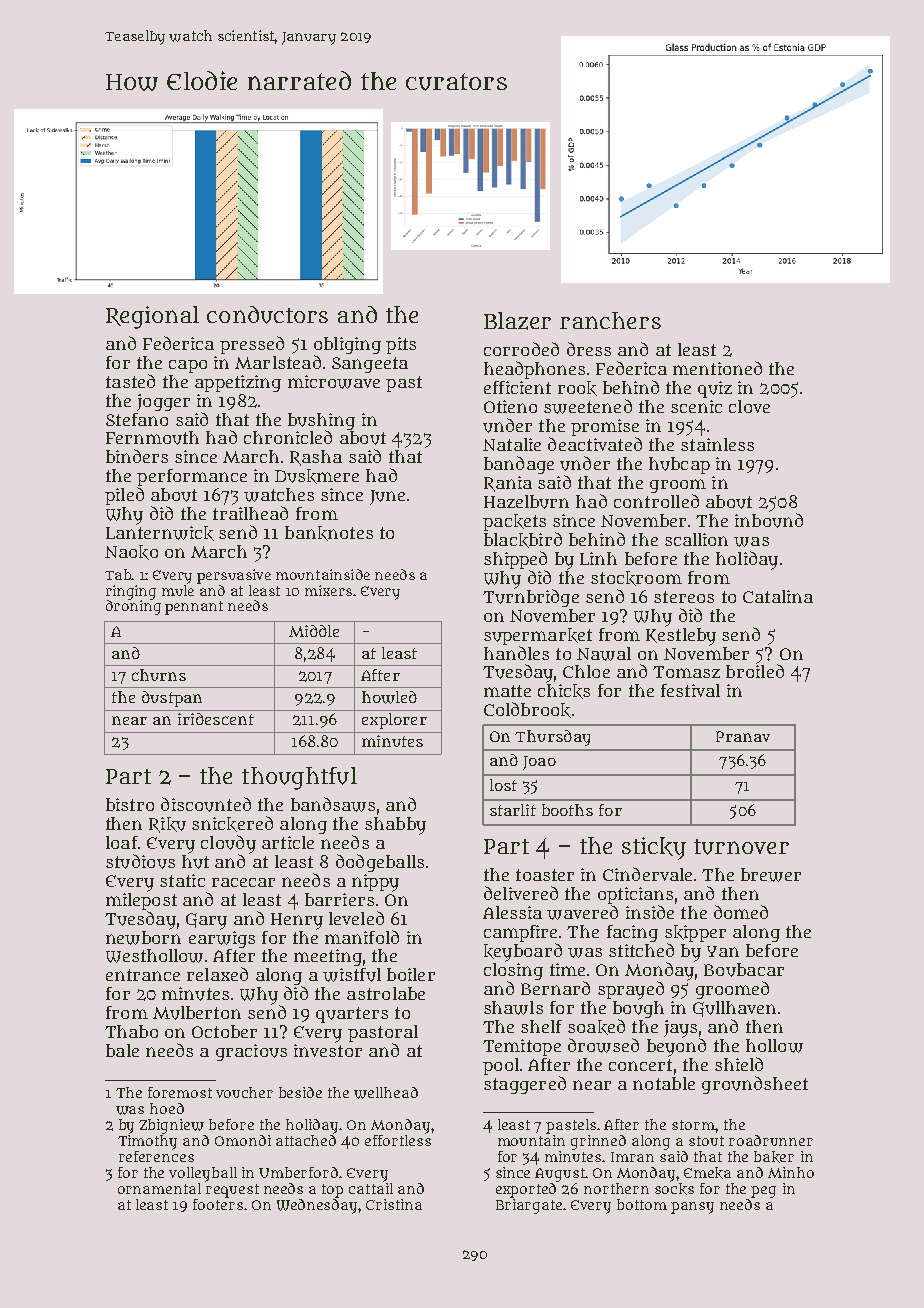 This page has height=1308, width=924. I want to click on Otieno, so click(510, 406).
